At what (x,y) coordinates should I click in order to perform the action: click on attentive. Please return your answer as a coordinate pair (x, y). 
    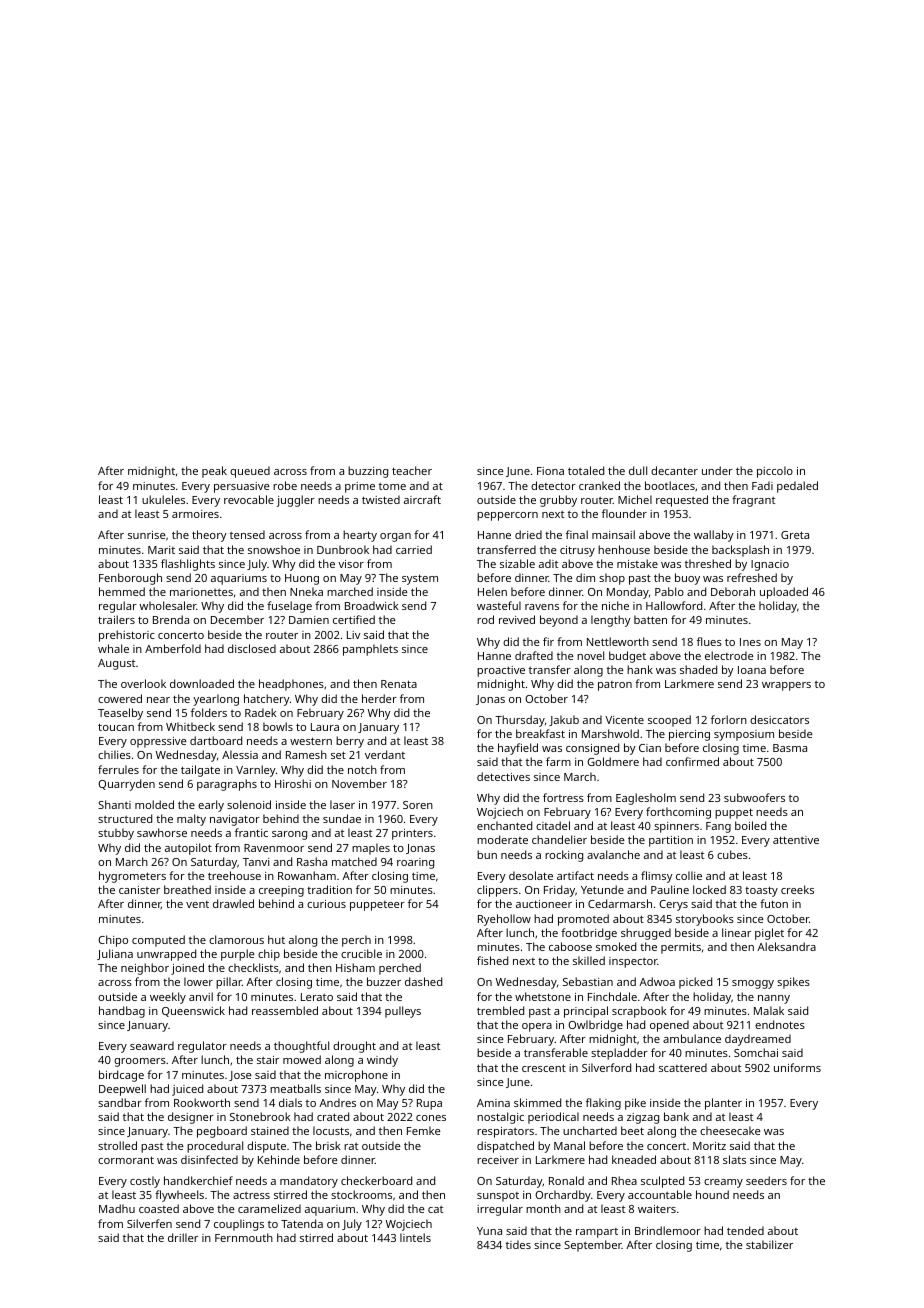
    Looking at the image, I should click on (796, 840).
